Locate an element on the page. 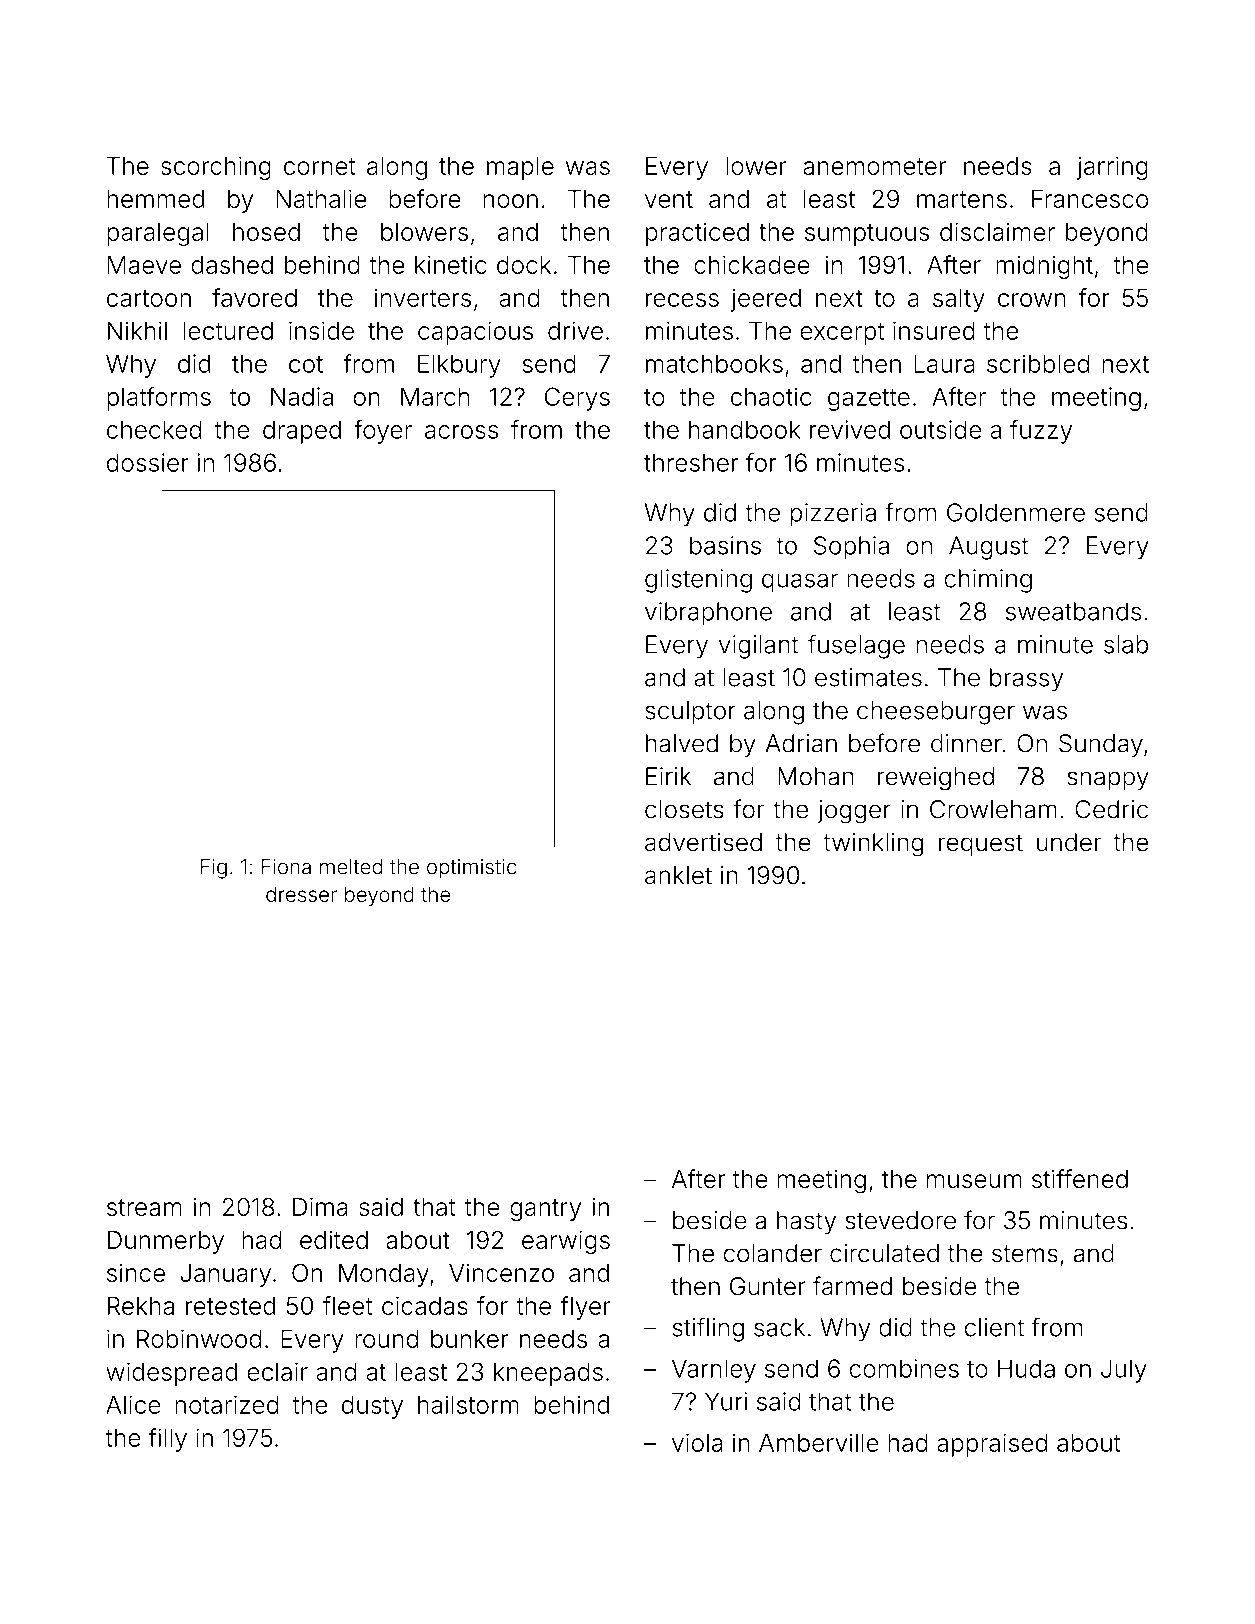  scorching is located at coordinates (216, 168).
